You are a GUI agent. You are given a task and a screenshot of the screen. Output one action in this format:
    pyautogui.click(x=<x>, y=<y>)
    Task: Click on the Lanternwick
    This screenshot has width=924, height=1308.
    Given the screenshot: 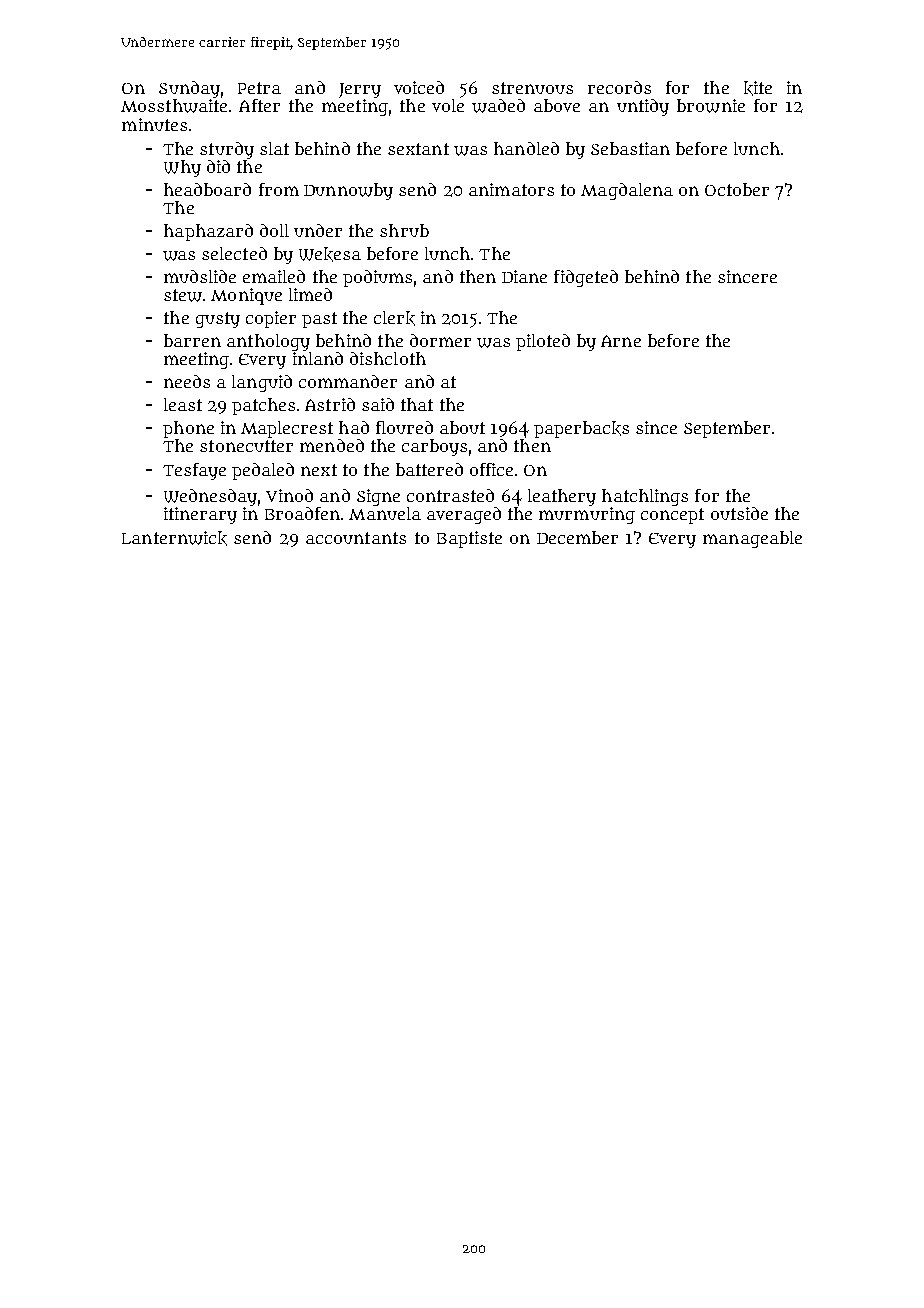 What is the action you would take?
    pyautogui.click(x=174, y=538)
